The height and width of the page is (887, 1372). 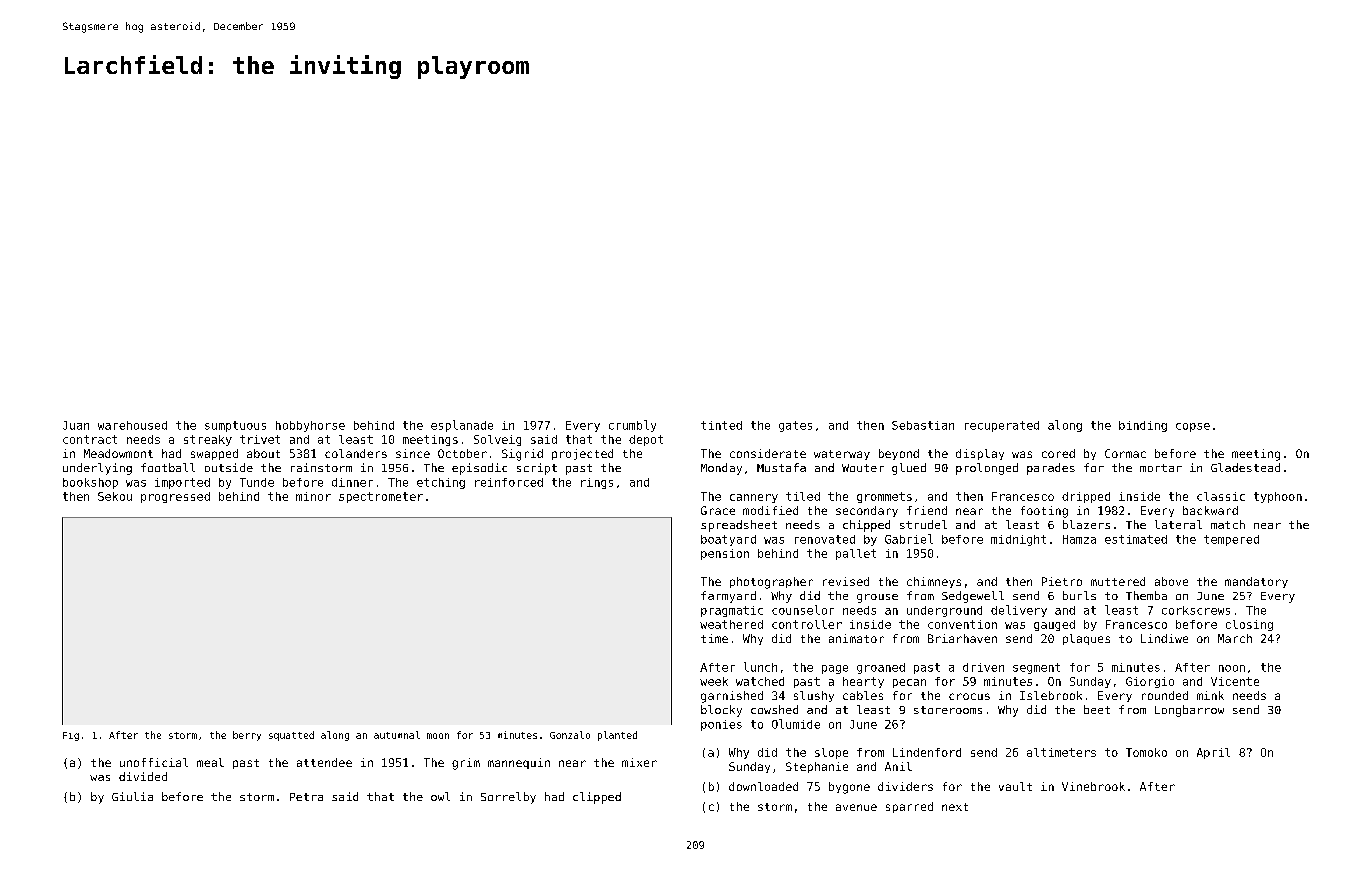 What do you see at coordinates (132, 796) in the page?
I see `Giulia` at bounding box center [132, 796].
